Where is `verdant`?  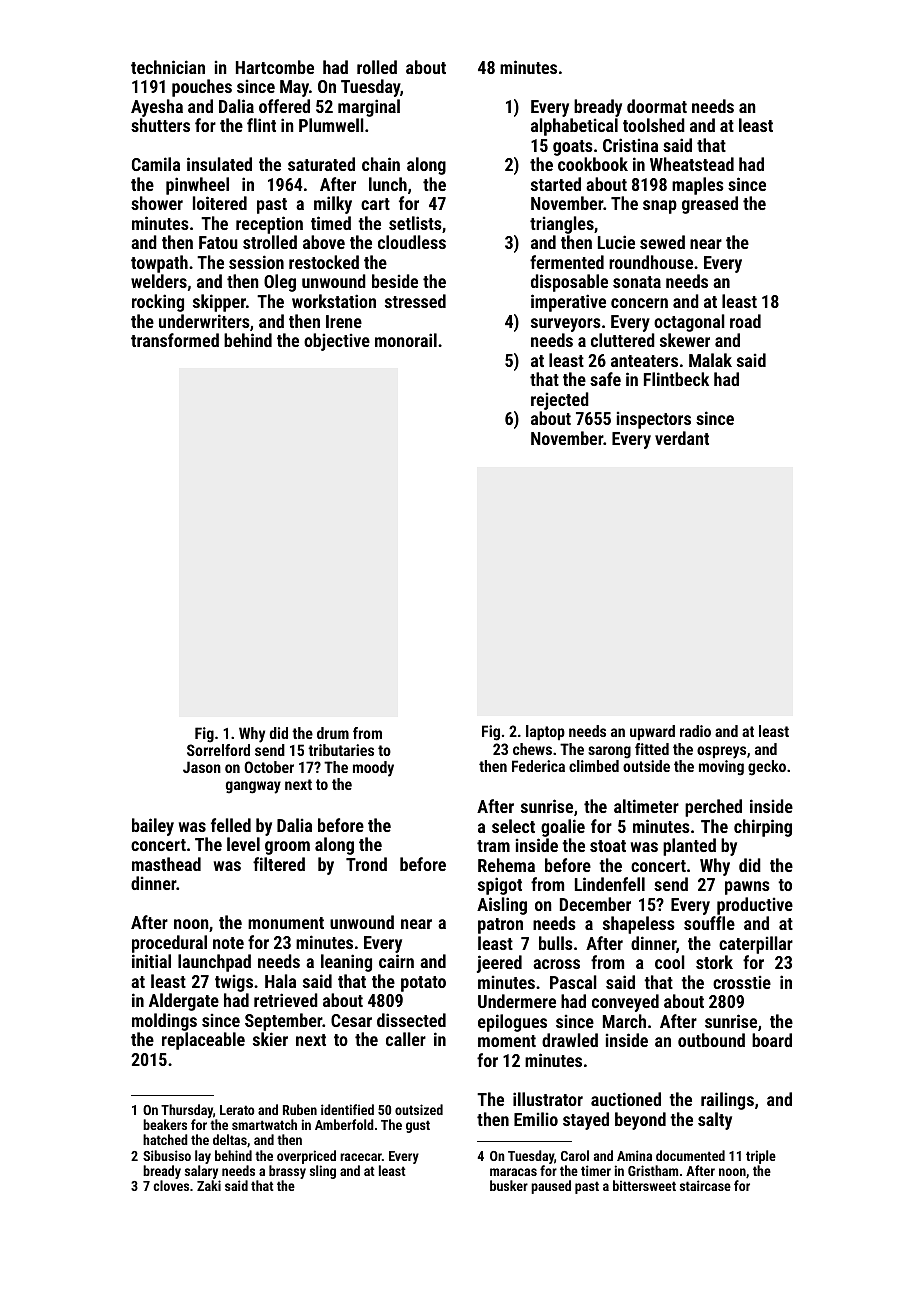
verdant is located at coordinates (682, 438).
